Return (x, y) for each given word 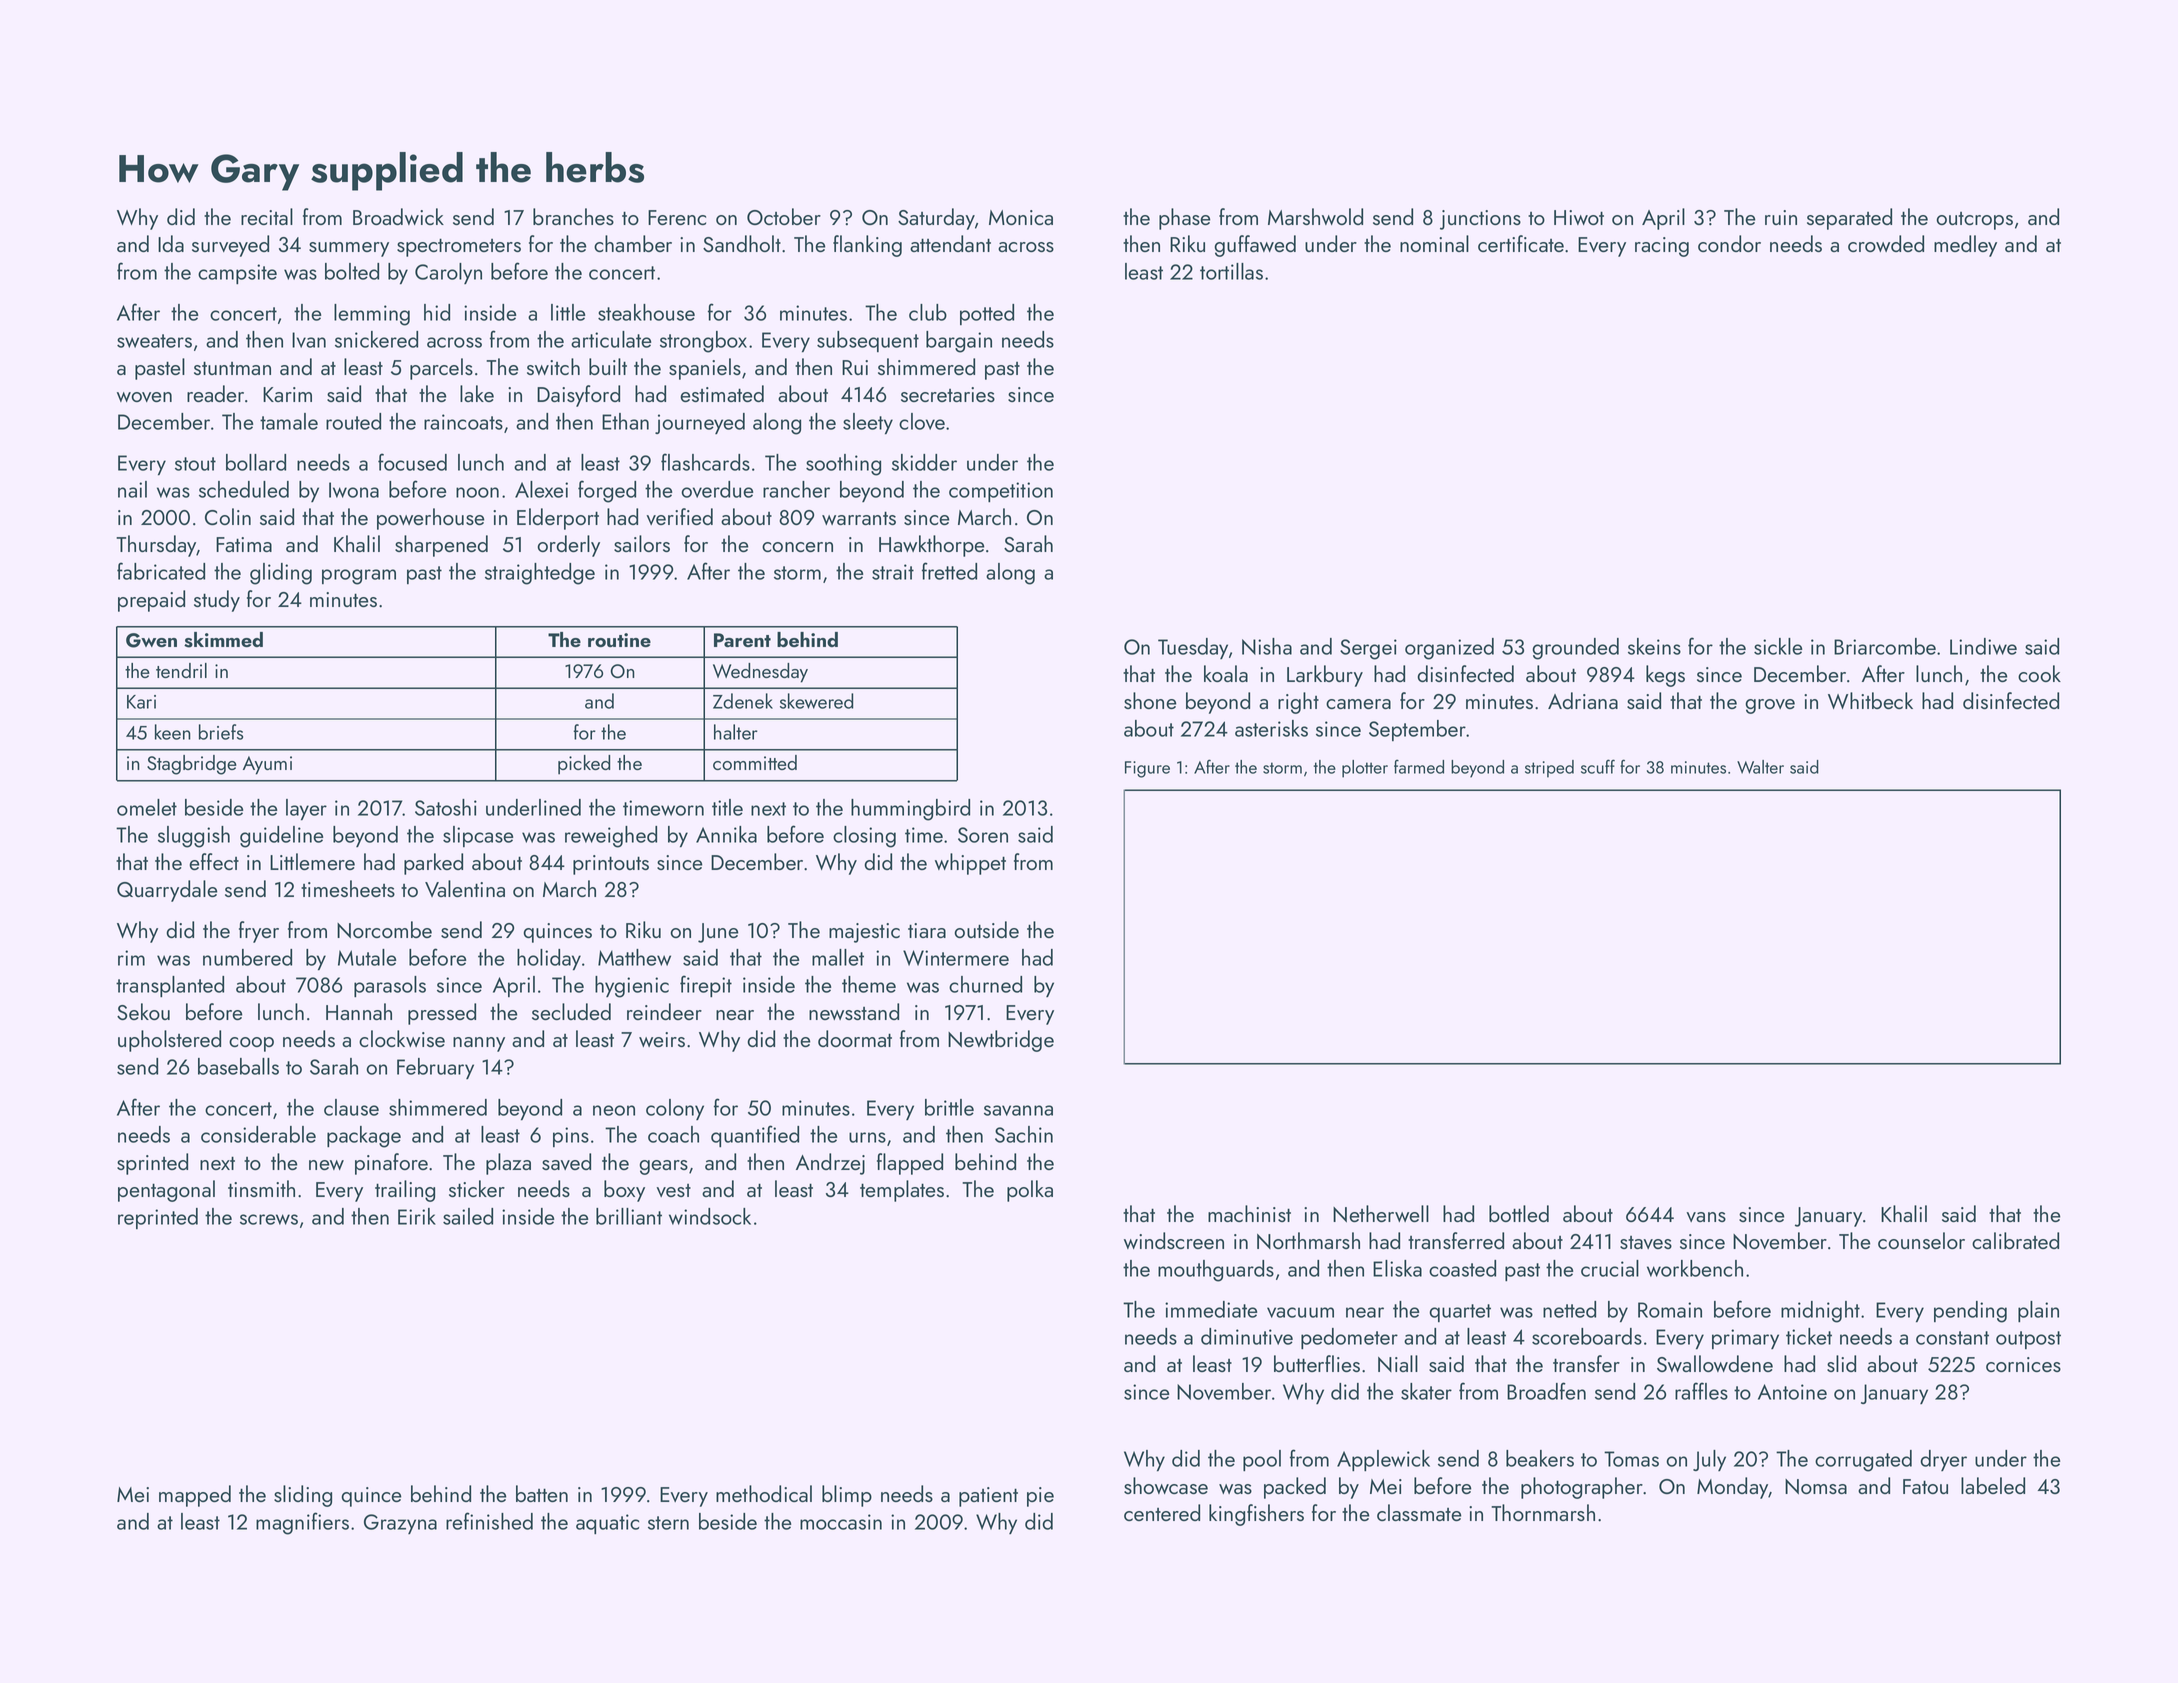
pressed (442, 1014)
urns (867, 1137)
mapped (195, 1496)
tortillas (1231, 271)
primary (1745, 1339)
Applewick (1383, 1460)
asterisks (1271, 728)
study (217, 601)
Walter (1760, 767)
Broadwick (398, 216)
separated (1849, 219)
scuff (1598, 766)
